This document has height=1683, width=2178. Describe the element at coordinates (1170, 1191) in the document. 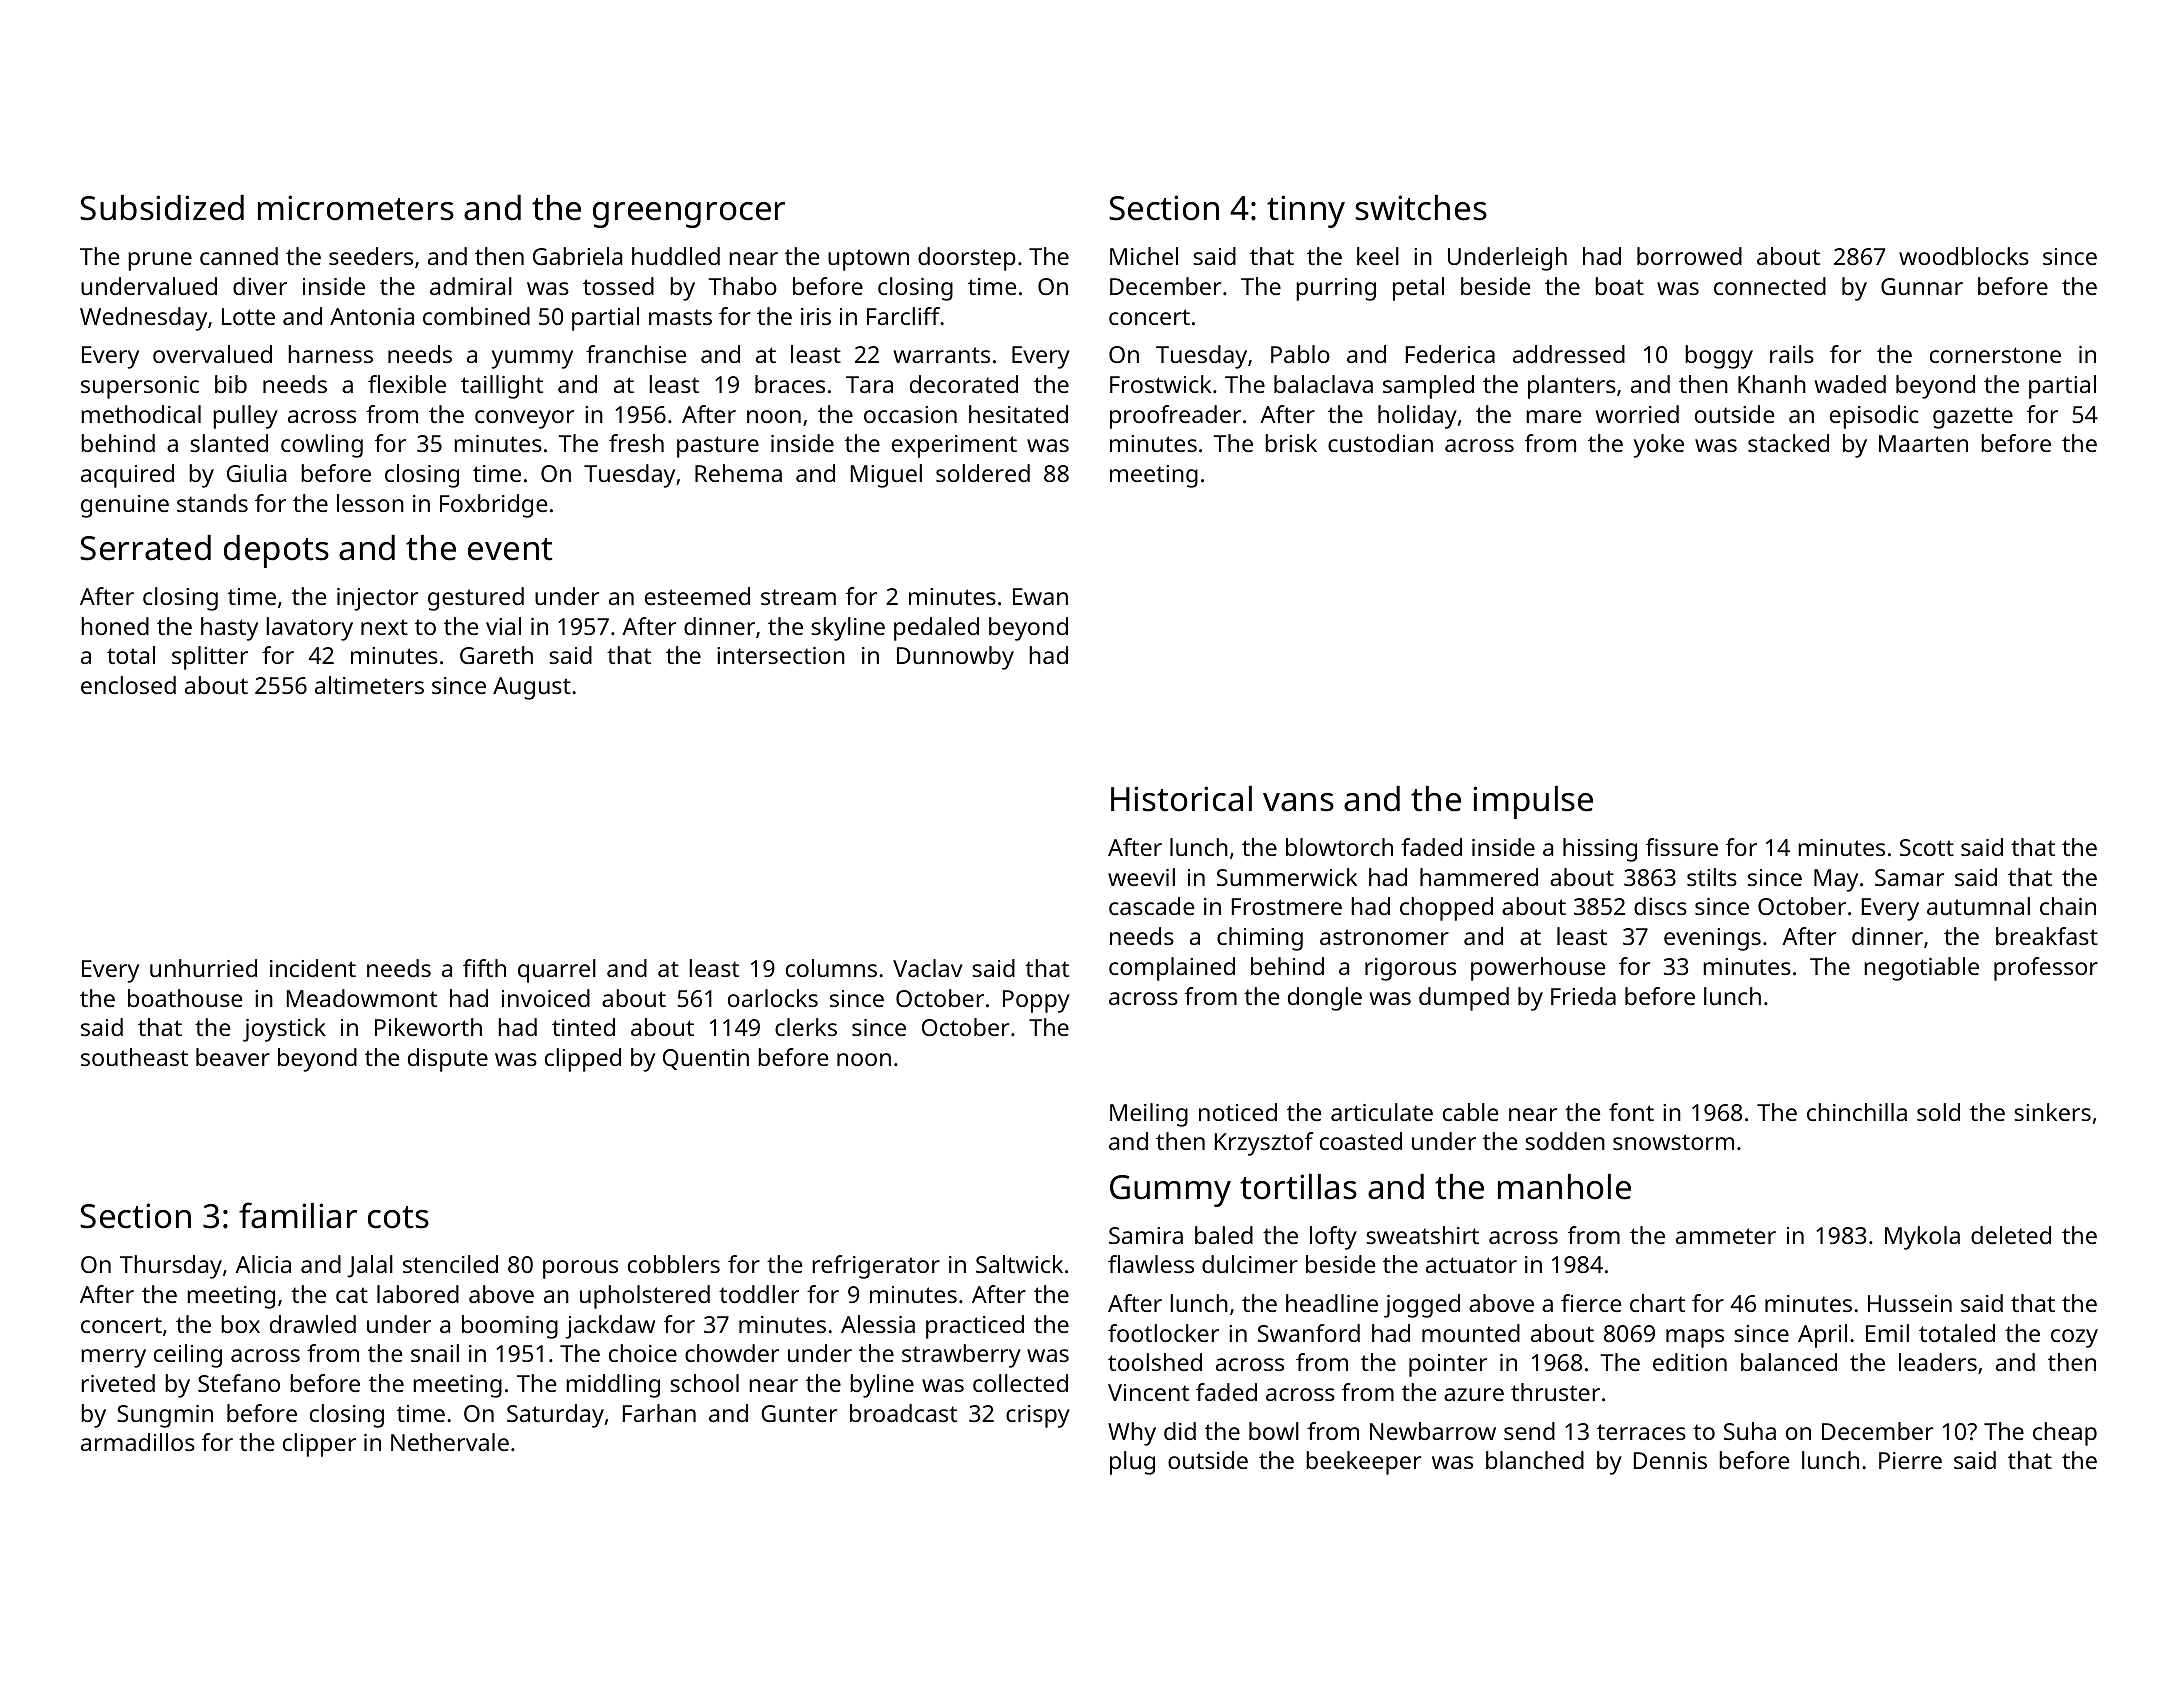

I see `Gummy` at that location.
